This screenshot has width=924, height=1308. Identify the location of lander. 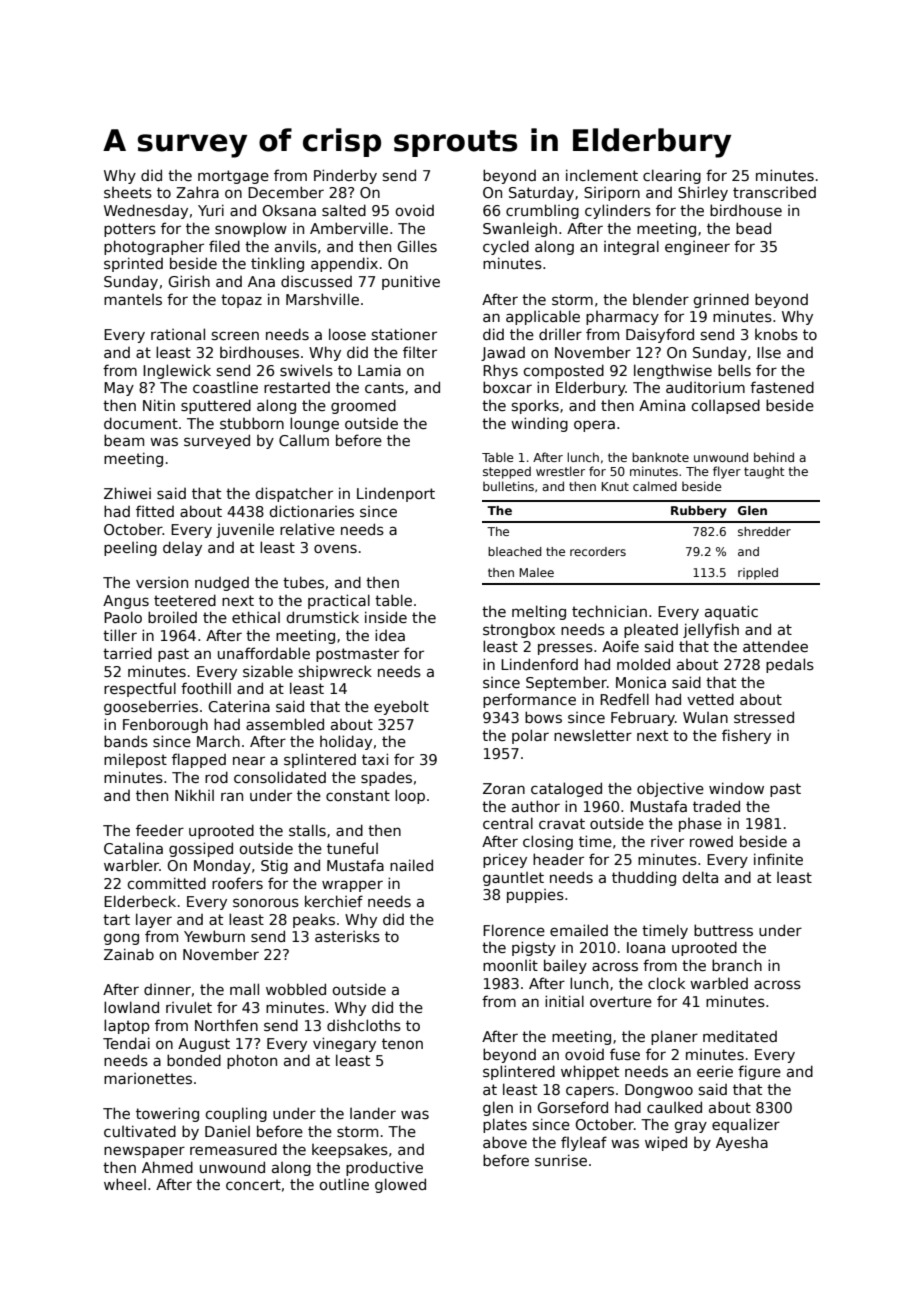
(373, 1113).
